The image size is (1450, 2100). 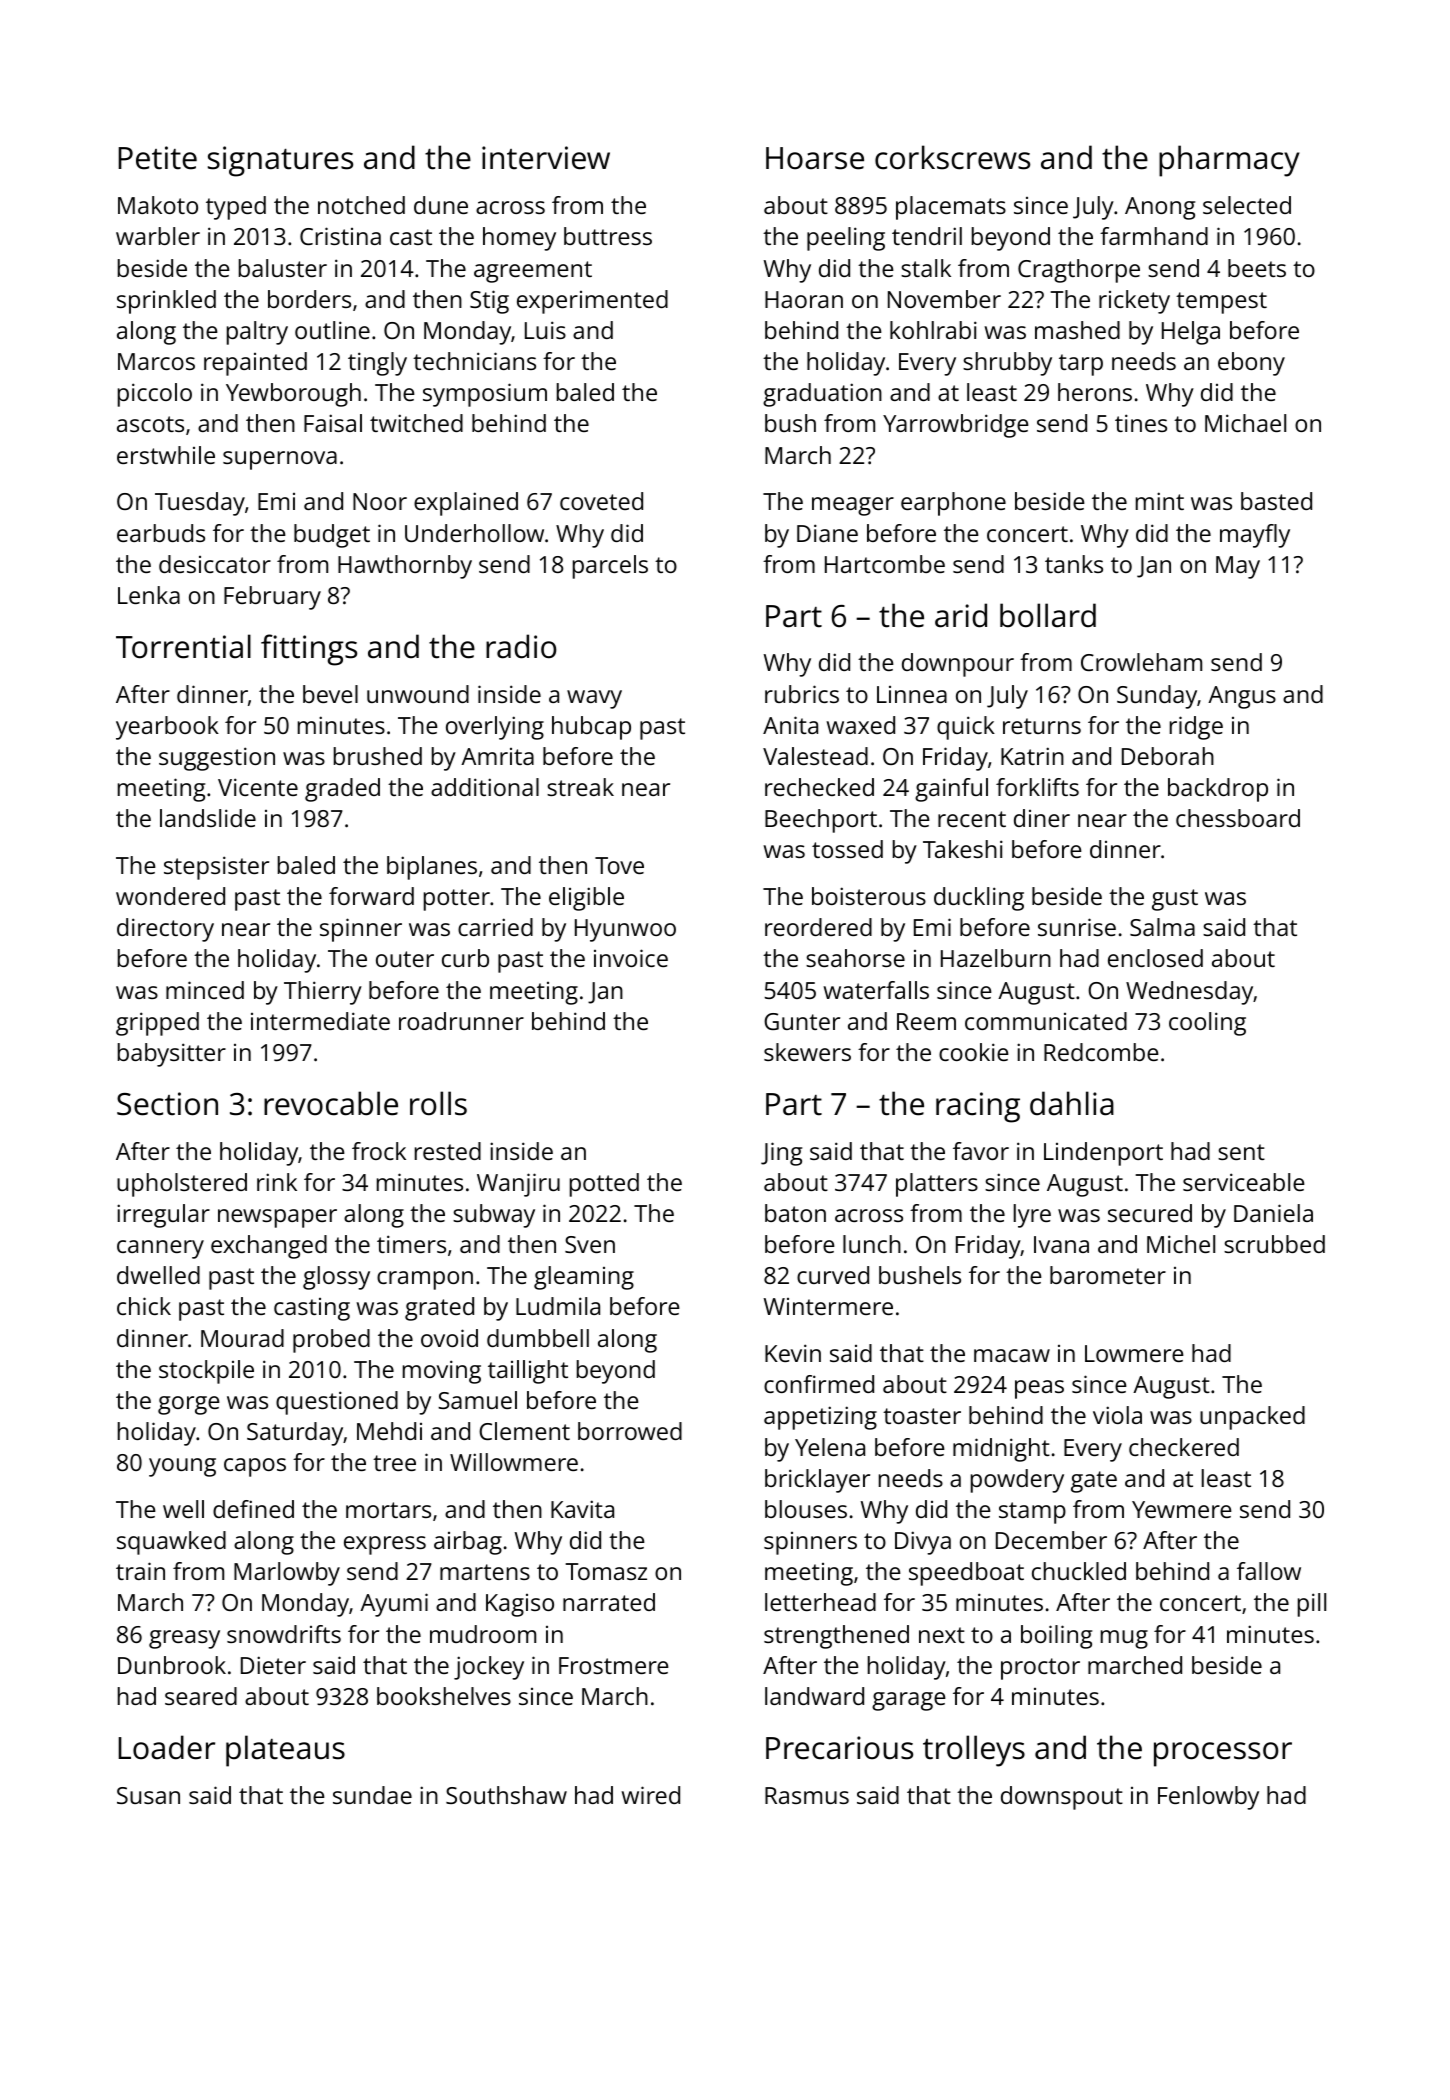 I want to click on scrubbed, so click(x=1274, y=1244).
